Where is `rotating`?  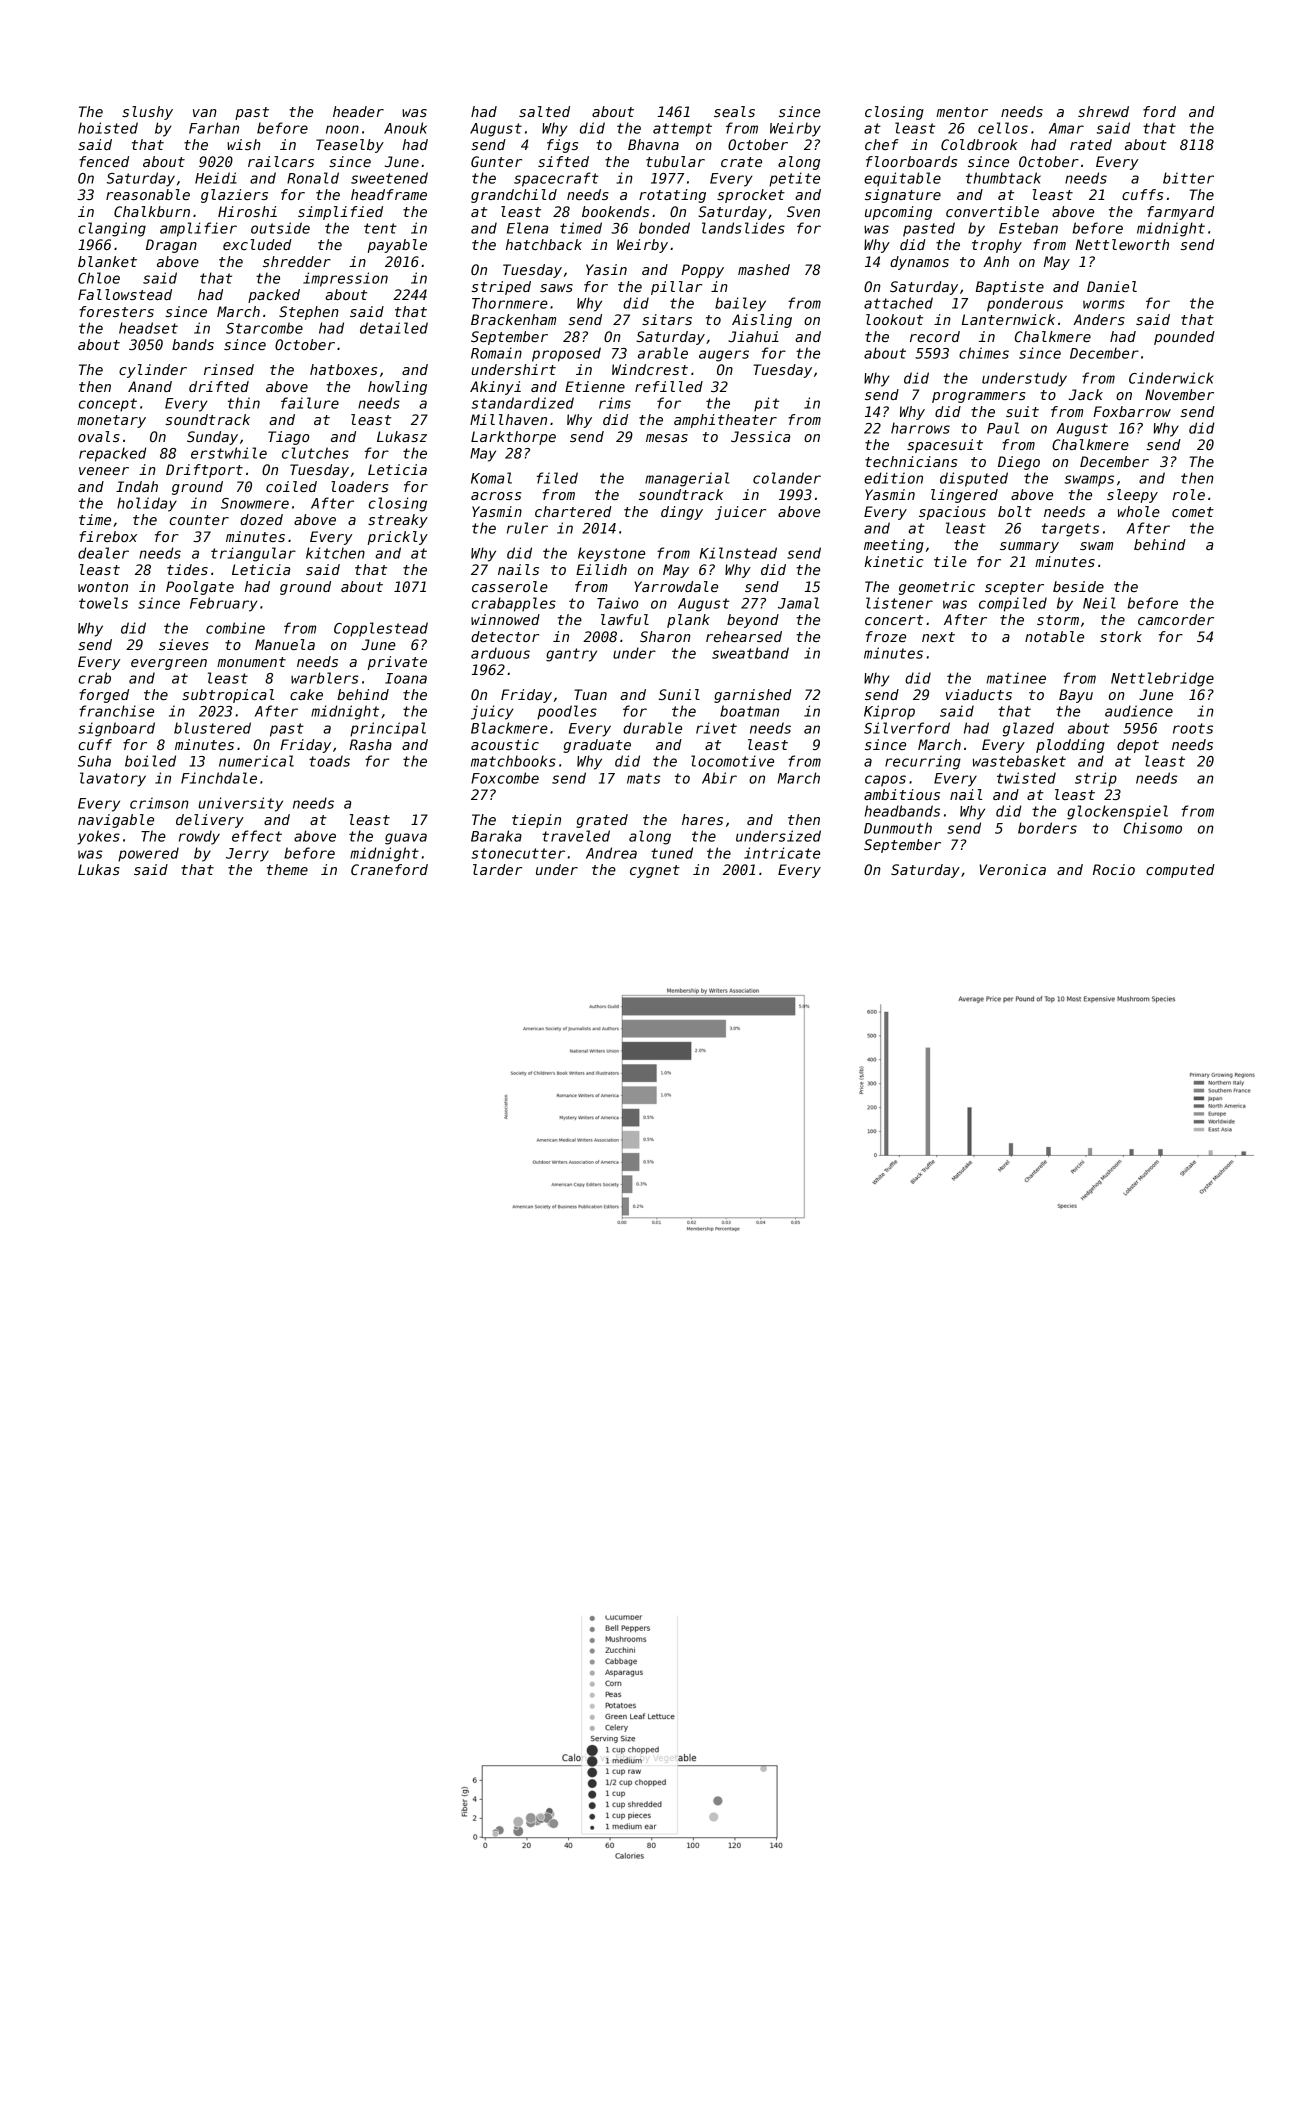 rotating is located at coordinates (672, 196).
